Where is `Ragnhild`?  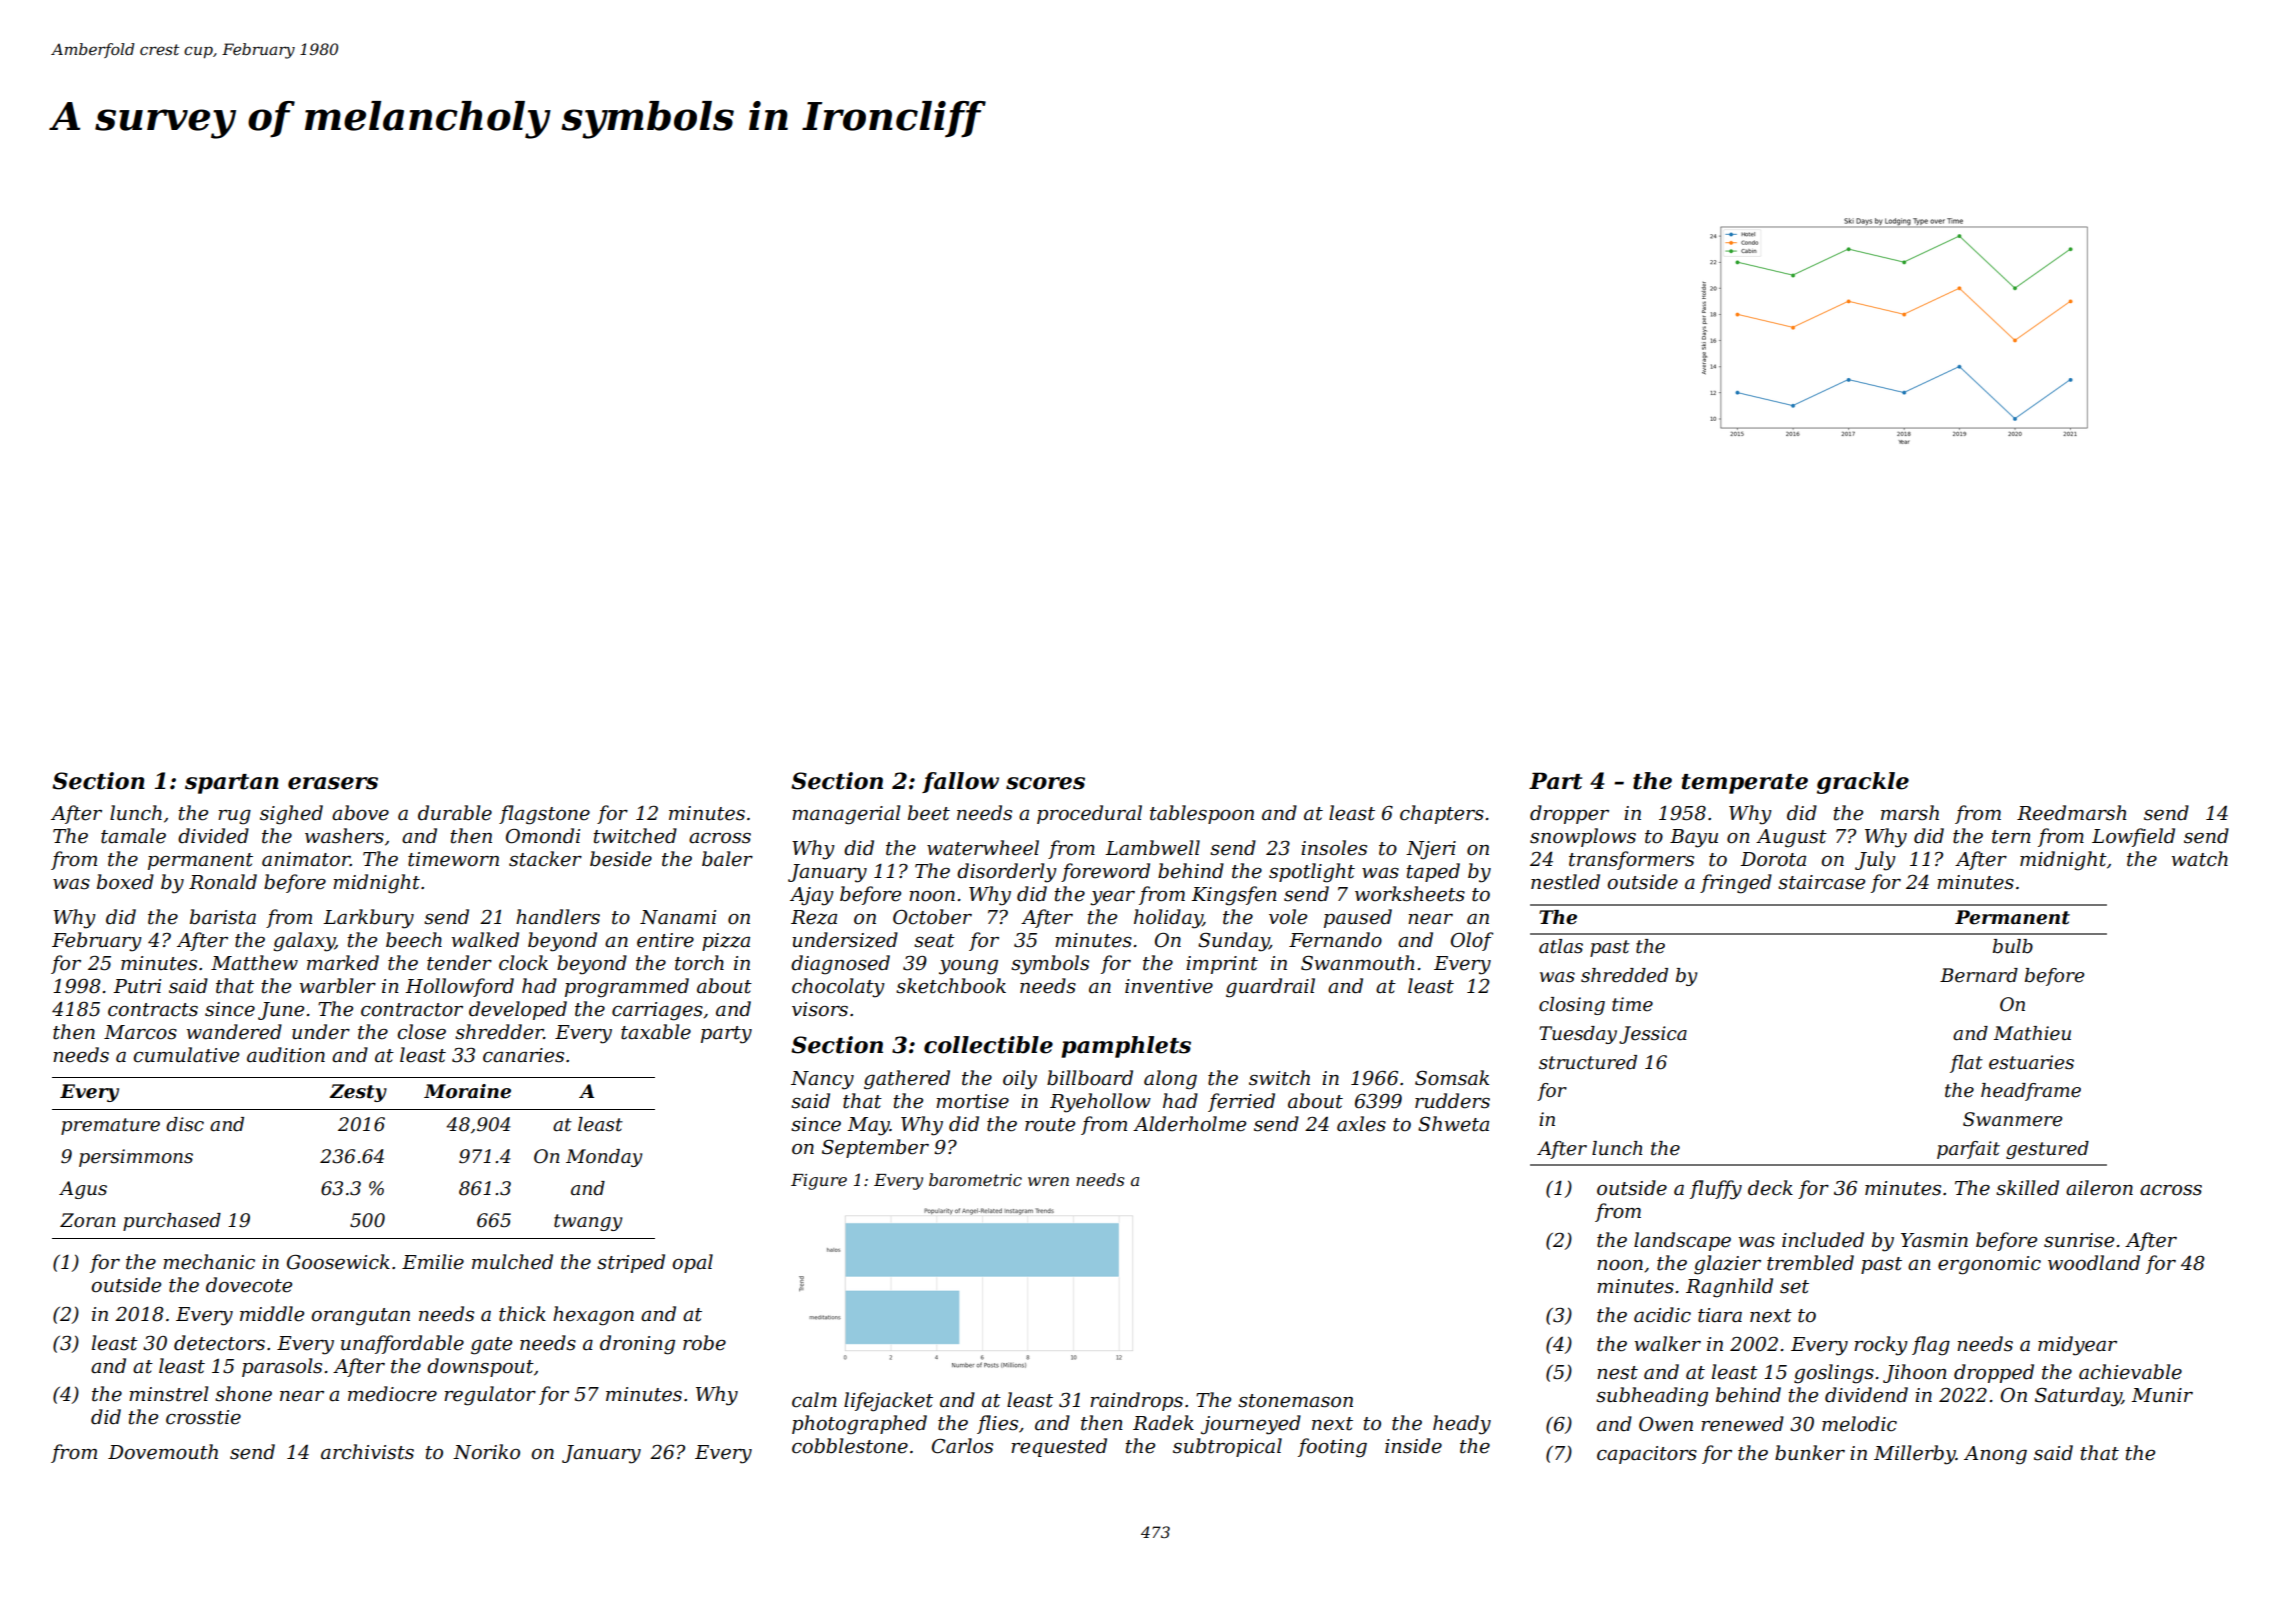 Ragnhild is located at coordinates (1729, 1288).
